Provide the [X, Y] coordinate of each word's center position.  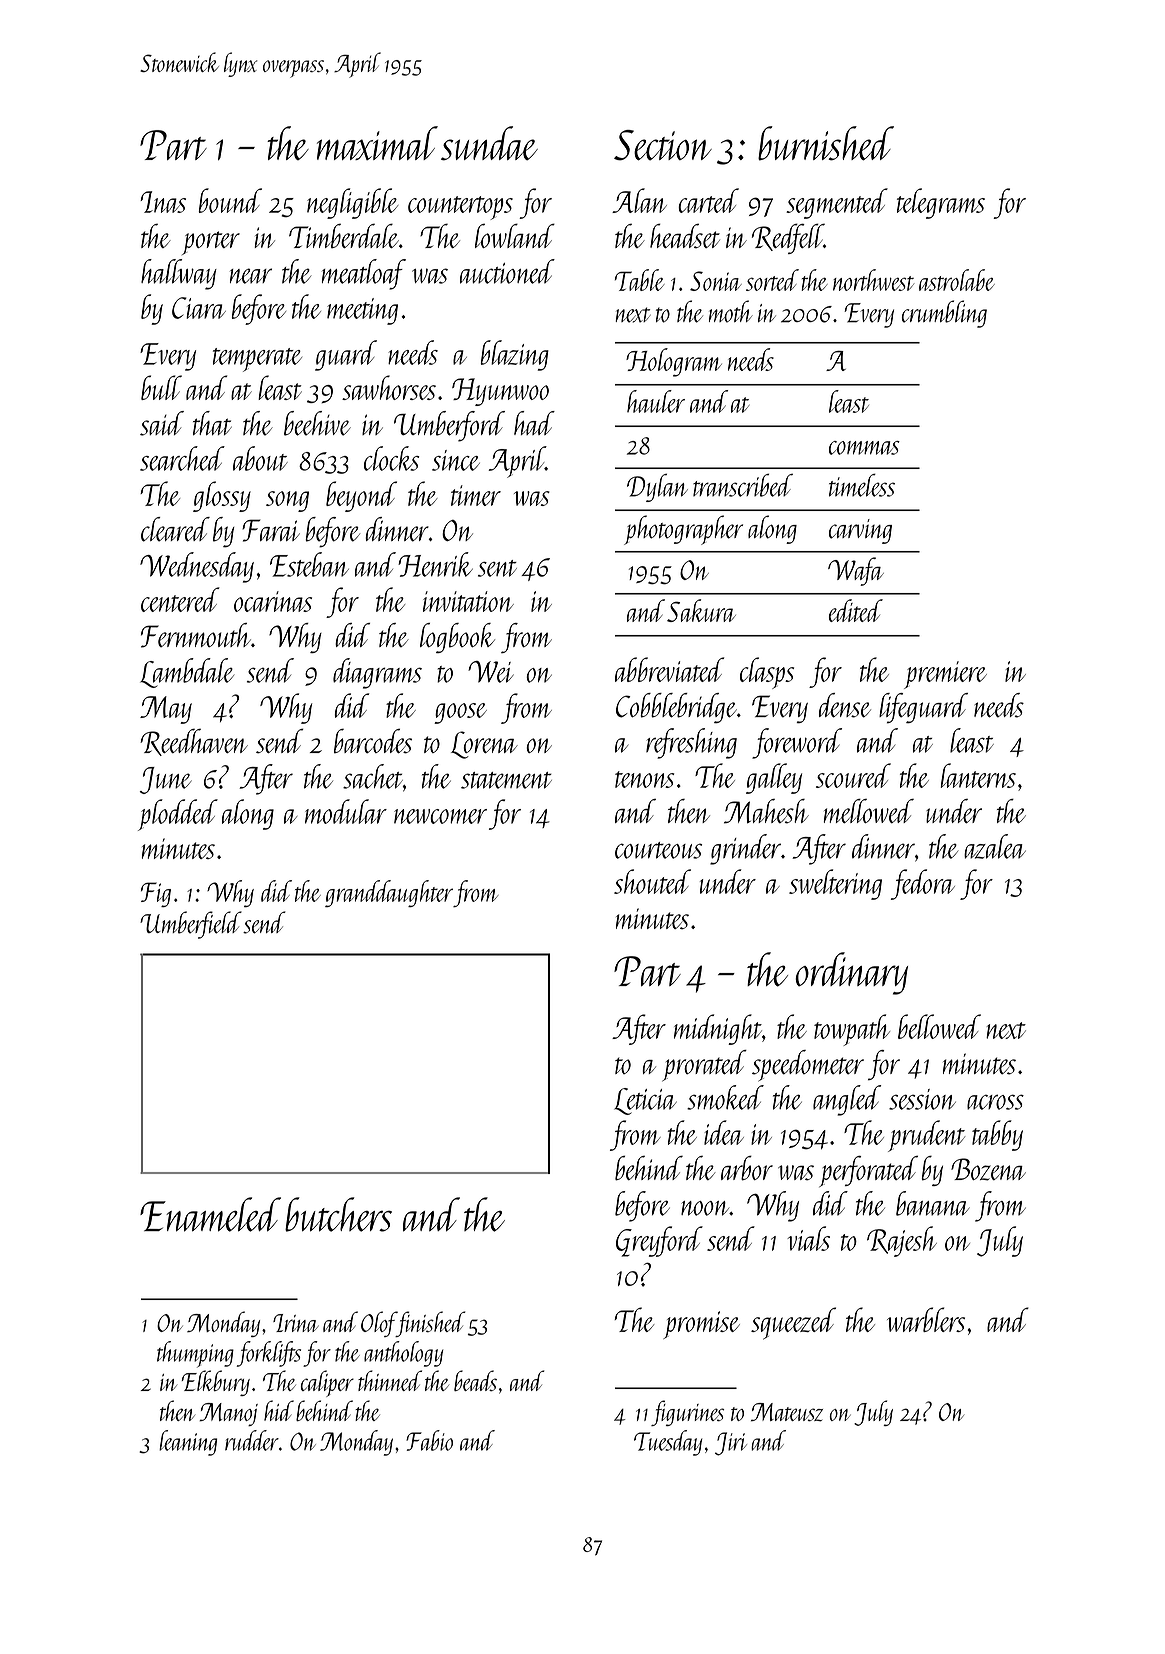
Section [663, 145]
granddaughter [389, 893]
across [995, 1102]
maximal [377, 143]
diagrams [377, 673]
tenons [644, 779]
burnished [826, 143]
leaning [188, 1443]
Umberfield [191, 925]
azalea [995, 846]
